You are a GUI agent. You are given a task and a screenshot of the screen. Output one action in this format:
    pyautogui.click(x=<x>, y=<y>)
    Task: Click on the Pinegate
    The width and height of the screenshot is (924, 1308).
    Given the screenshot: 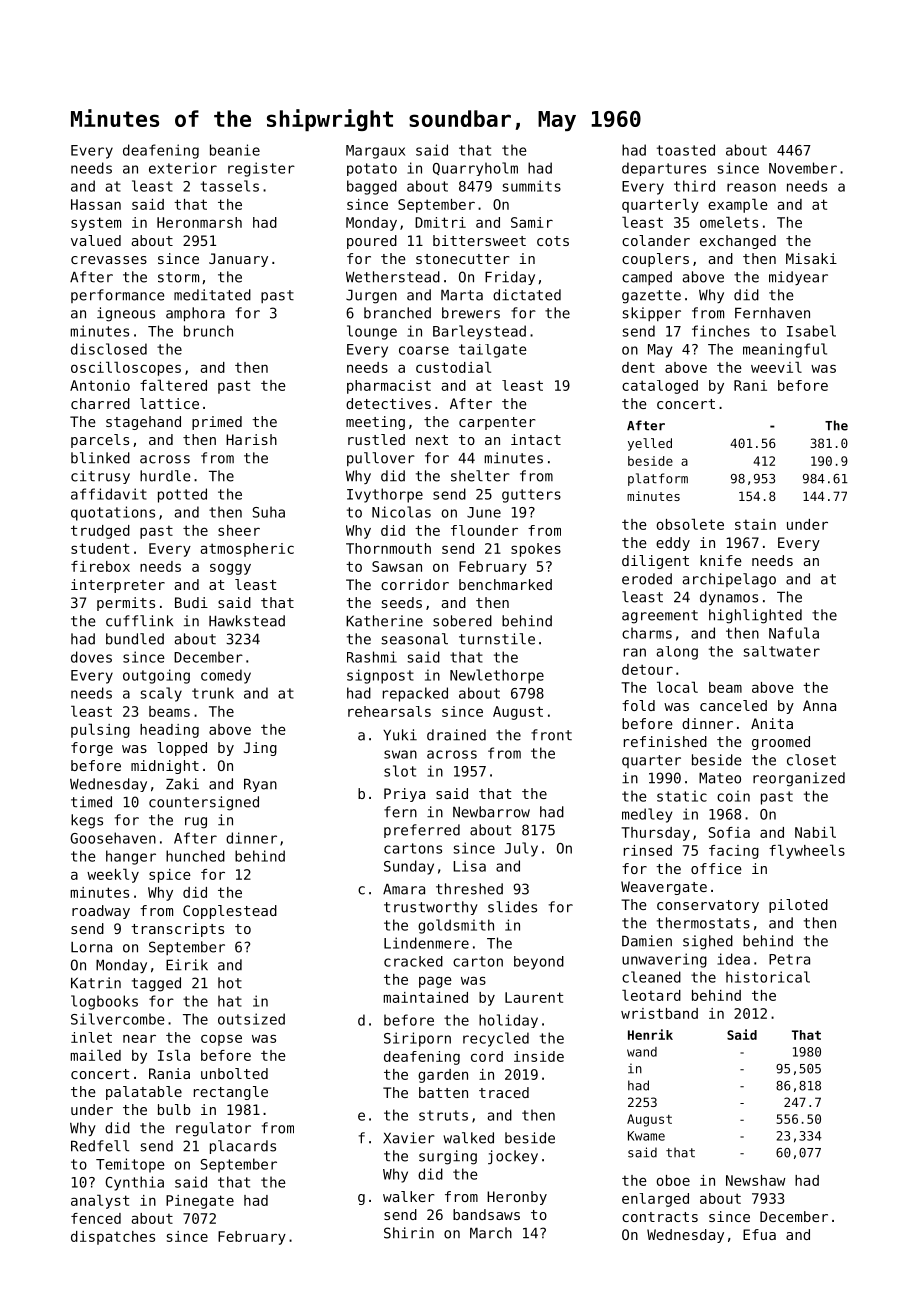 What is the action you would take?
    pyautogui.click(x=200, y=1202)
